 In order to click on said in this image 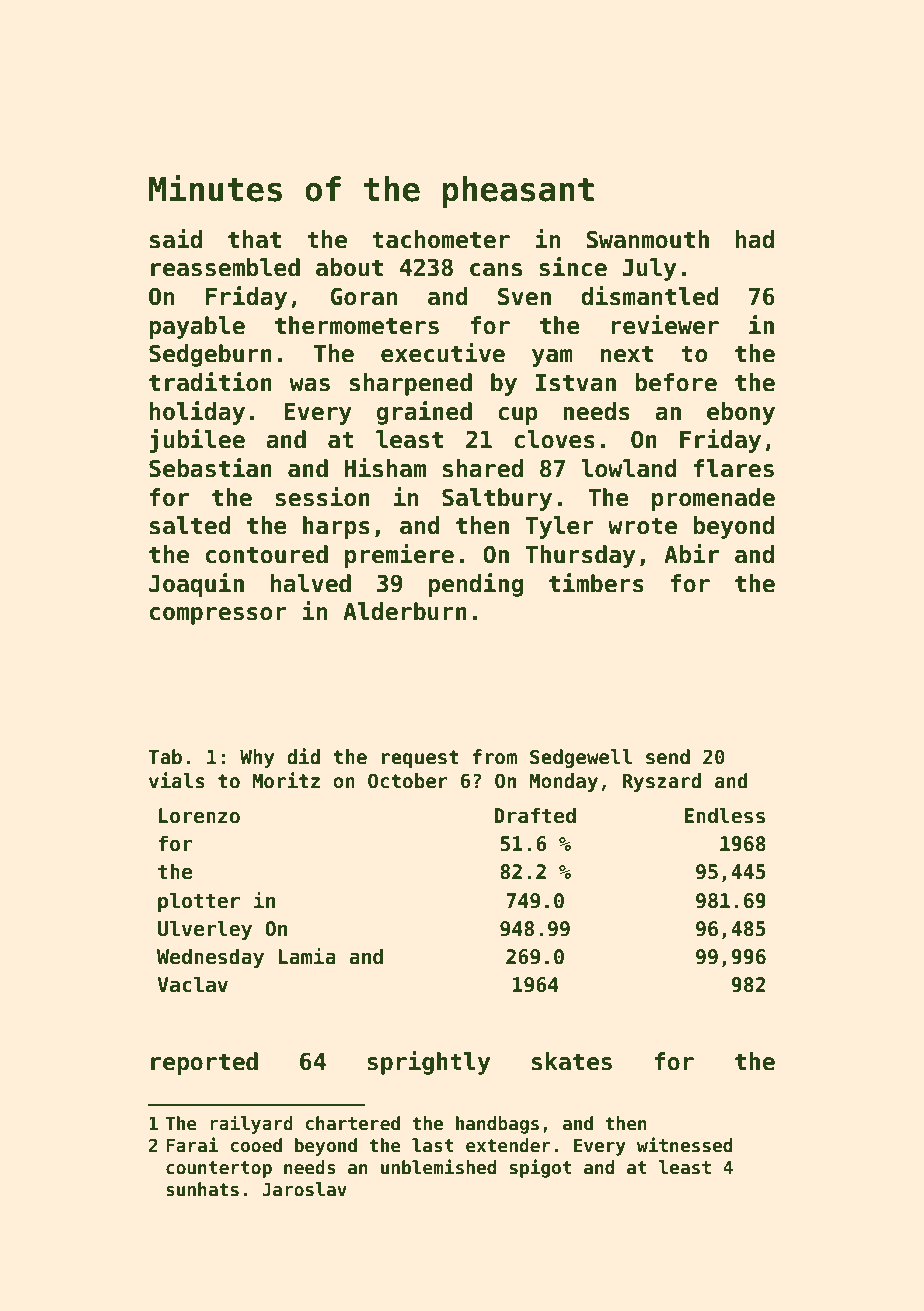, I will do `click(176, 239)`.
